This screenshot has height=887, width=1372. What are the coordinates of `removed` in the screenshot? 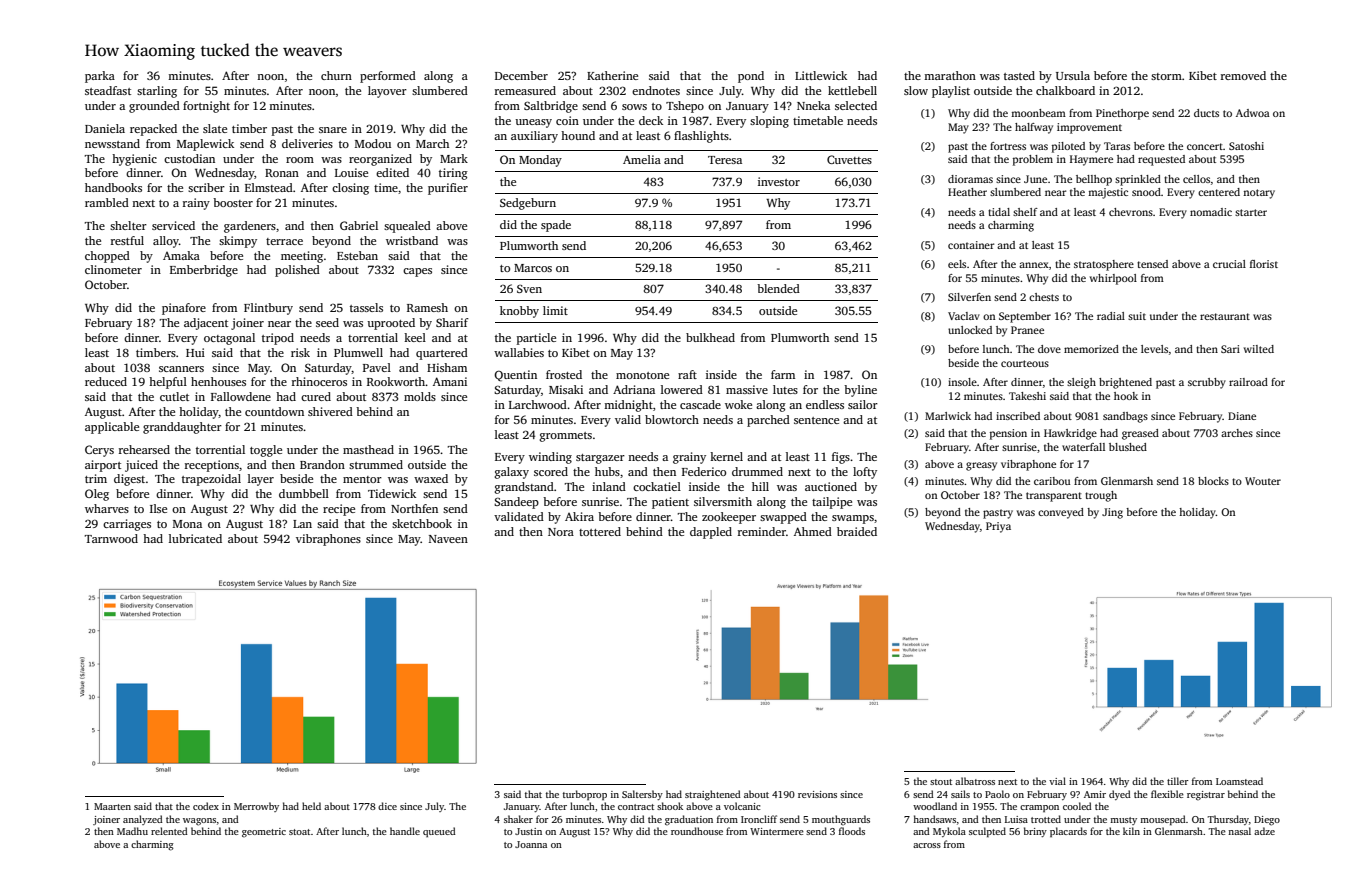 It's located at (1243, 75).
